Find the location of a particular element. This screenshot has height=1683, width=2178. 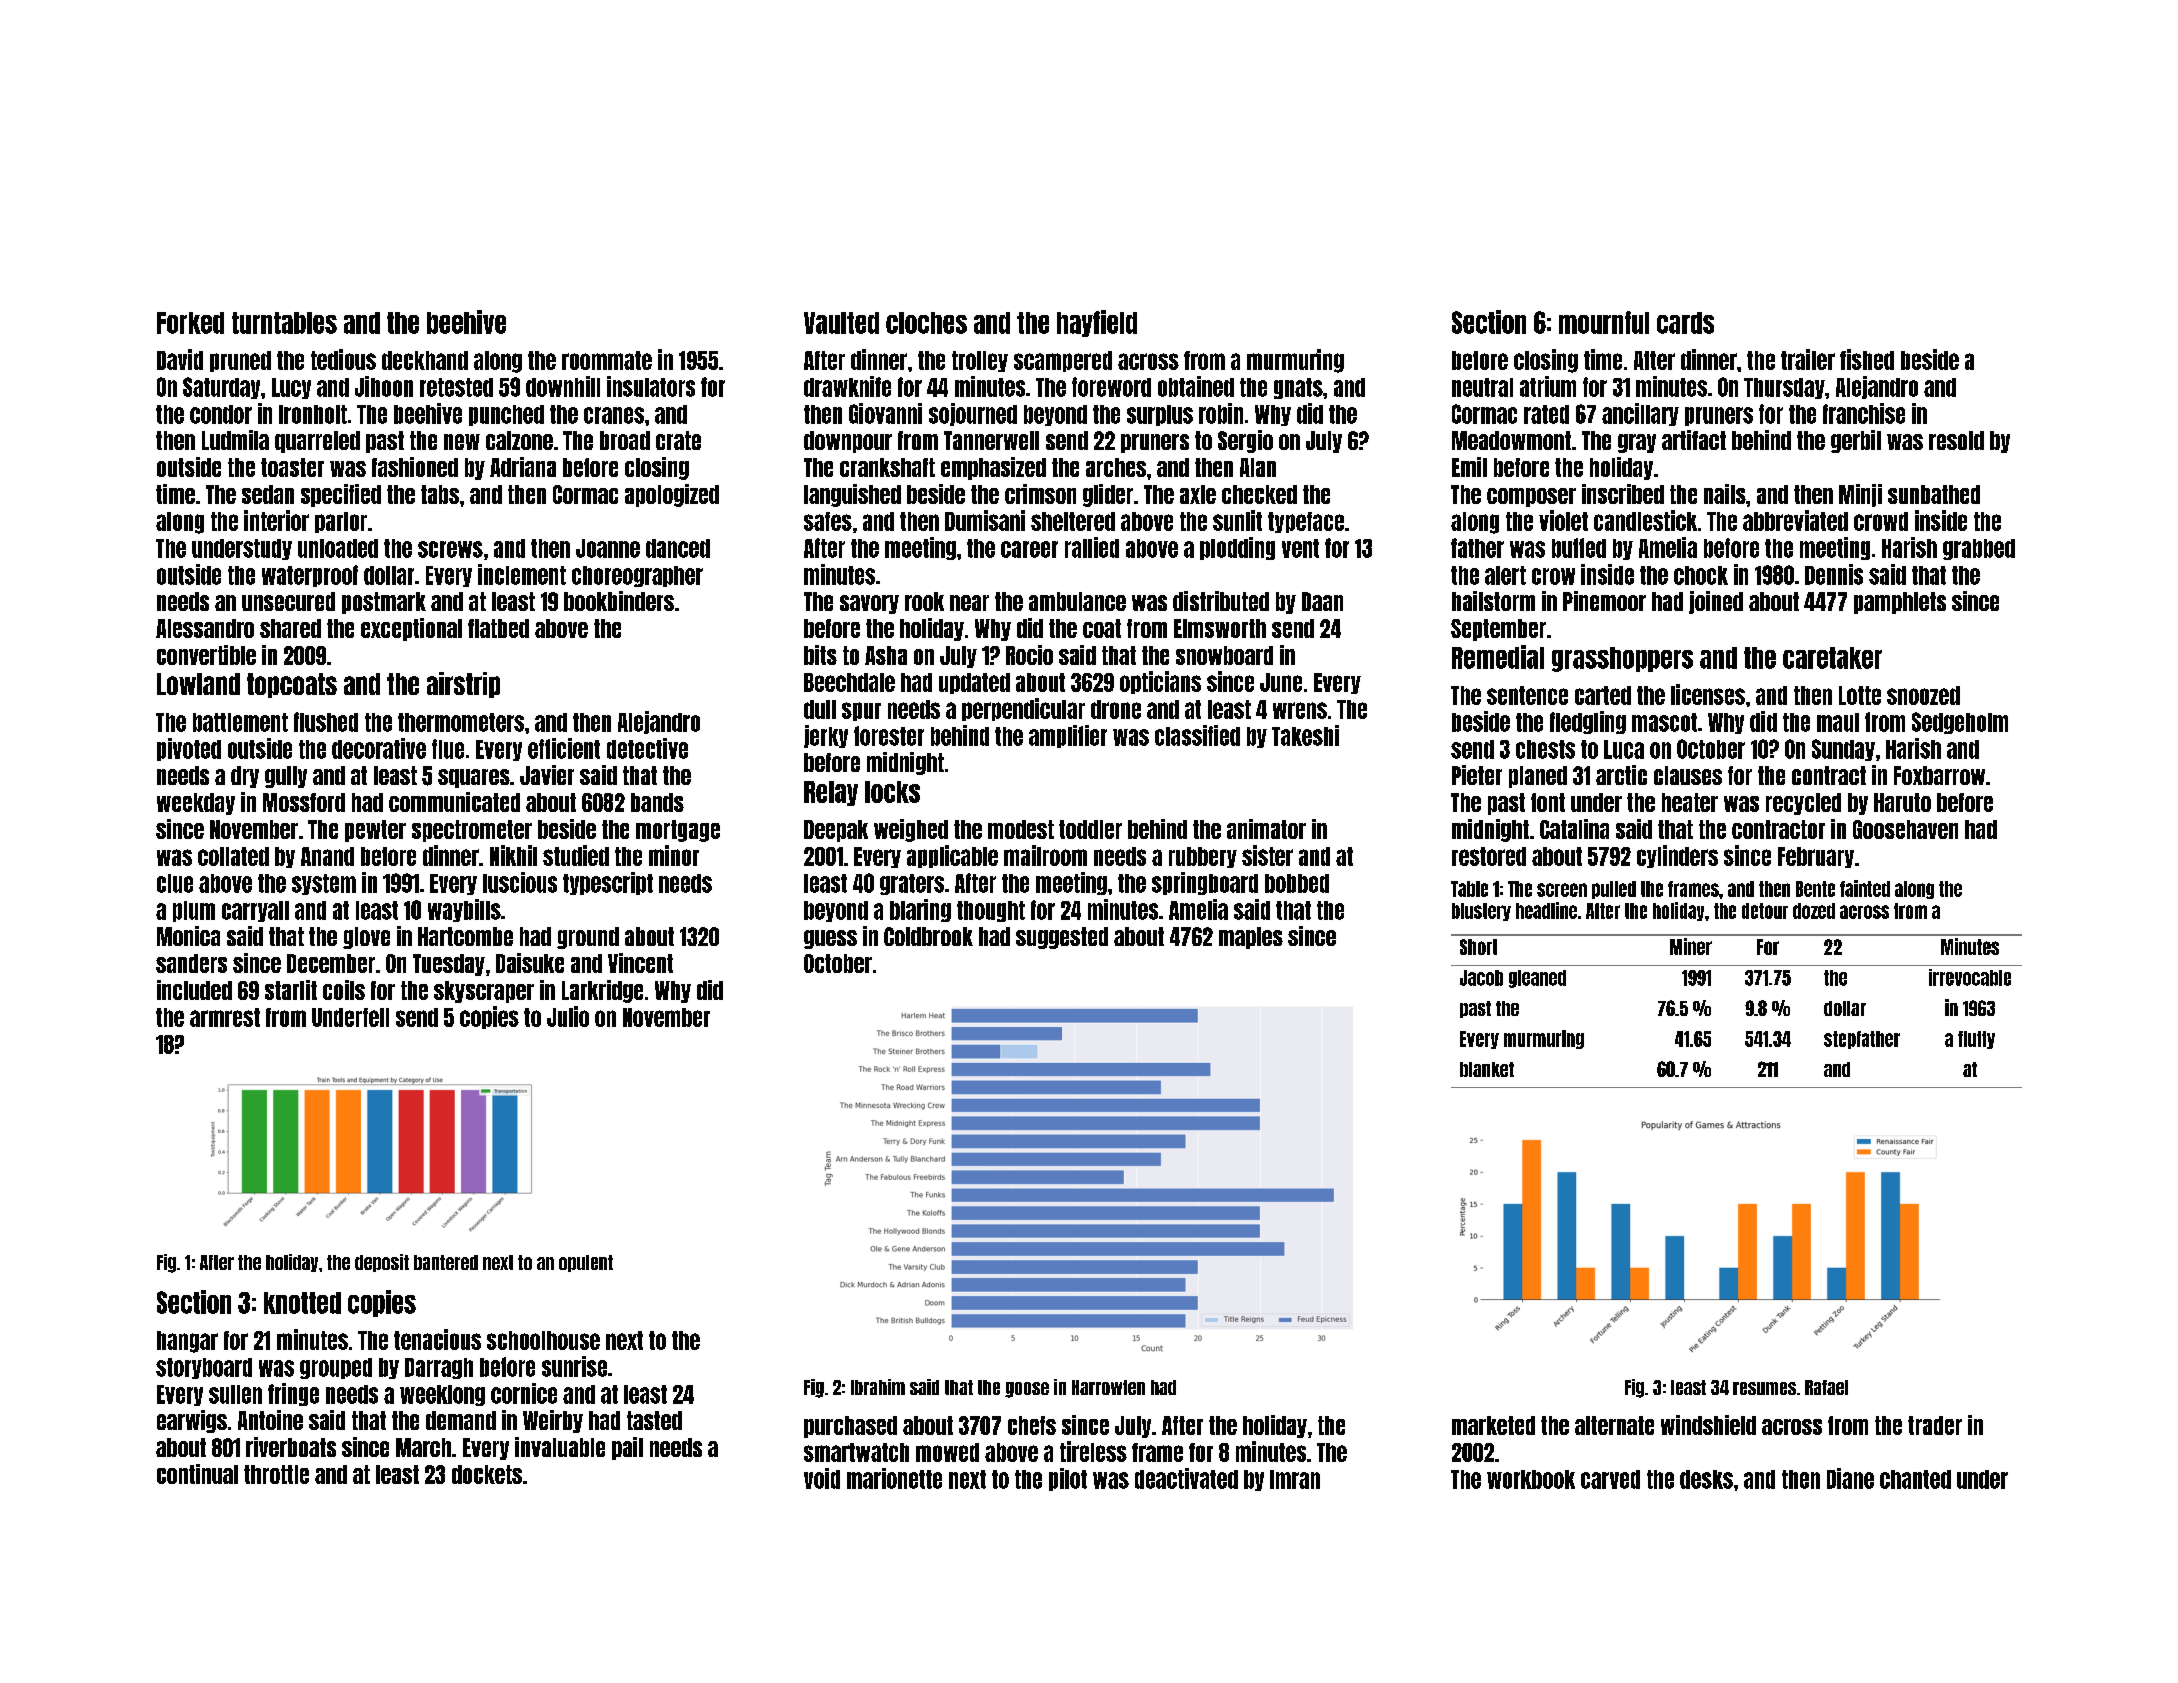

guess is located at coordinates (830, 939).
